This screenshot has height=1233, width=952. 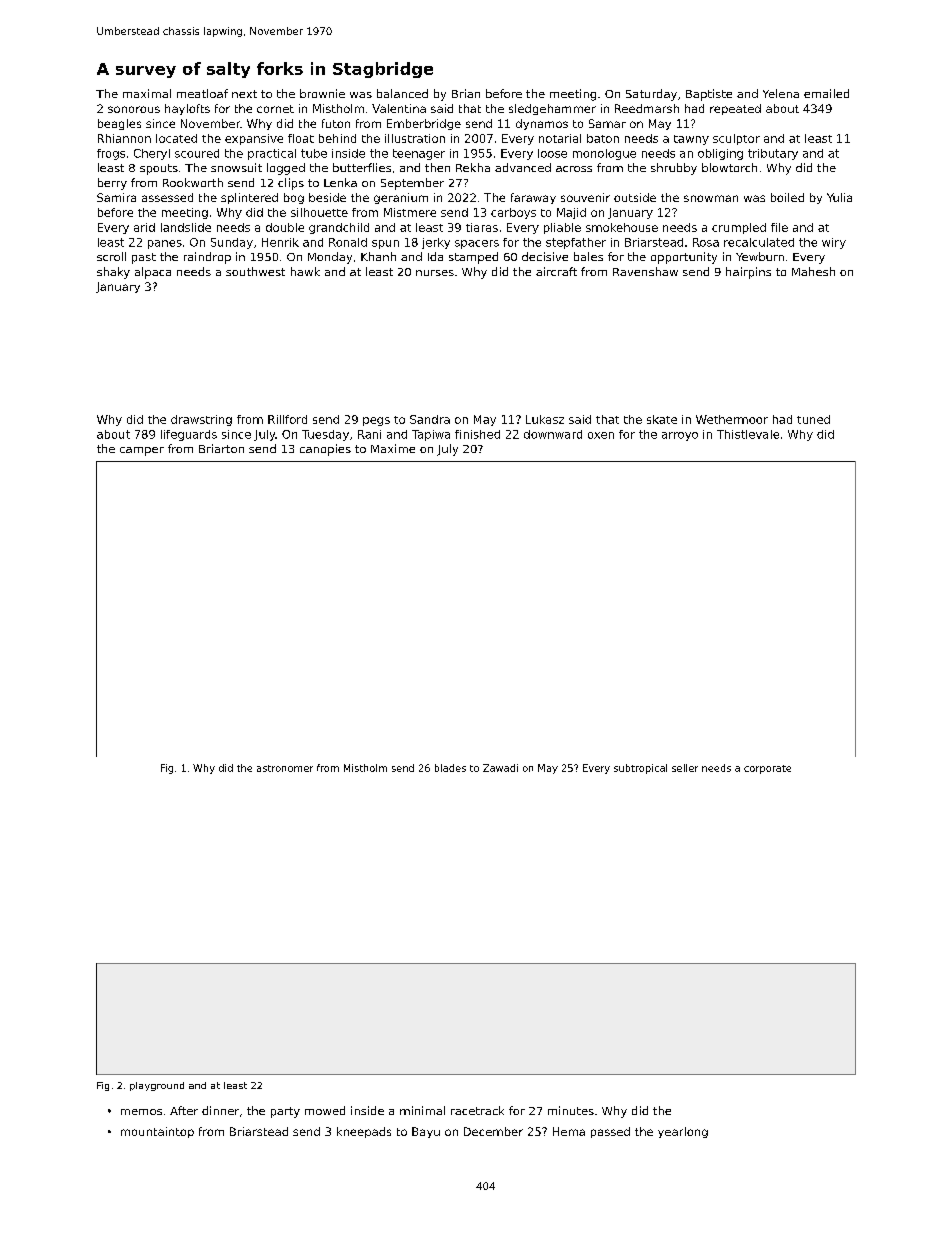 What do you see at coordinates (556, 271) in the screenshot?
I see `aircraft` at bounding box center [556, 271].
